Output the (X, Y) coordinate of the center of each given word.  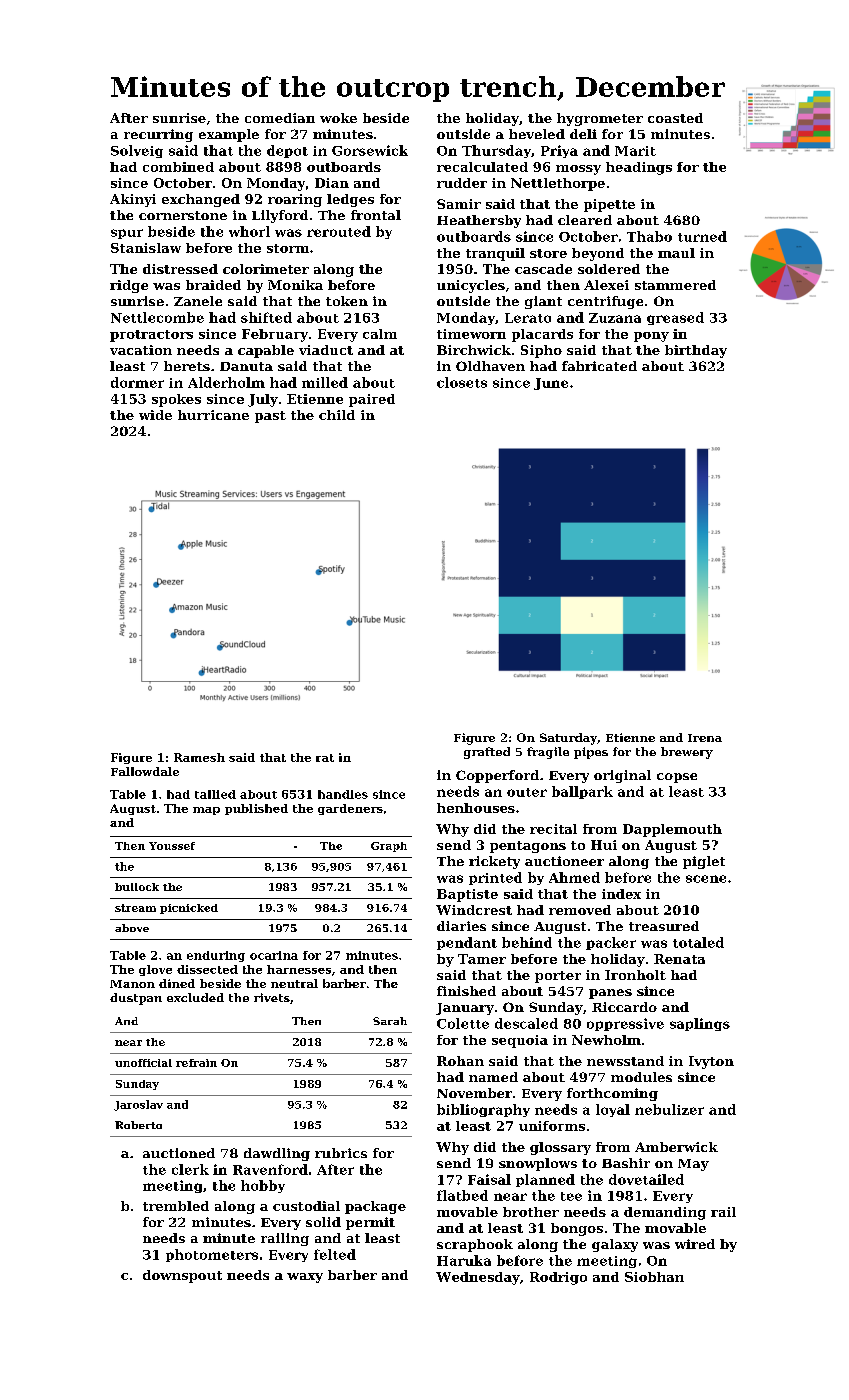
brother (531, 1212)
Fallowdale (145, 771)
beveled (537, 134)
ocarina (274, 955)
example (229, 135)
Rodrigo (558, 1278)
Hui (604, 845)
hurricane (213, 415)
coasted (675, 118)
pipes (591, 753)
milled (325, 382)
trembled (176, 1206)
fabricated (599, 366)
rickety (494, 862)
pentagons (528, 847)
